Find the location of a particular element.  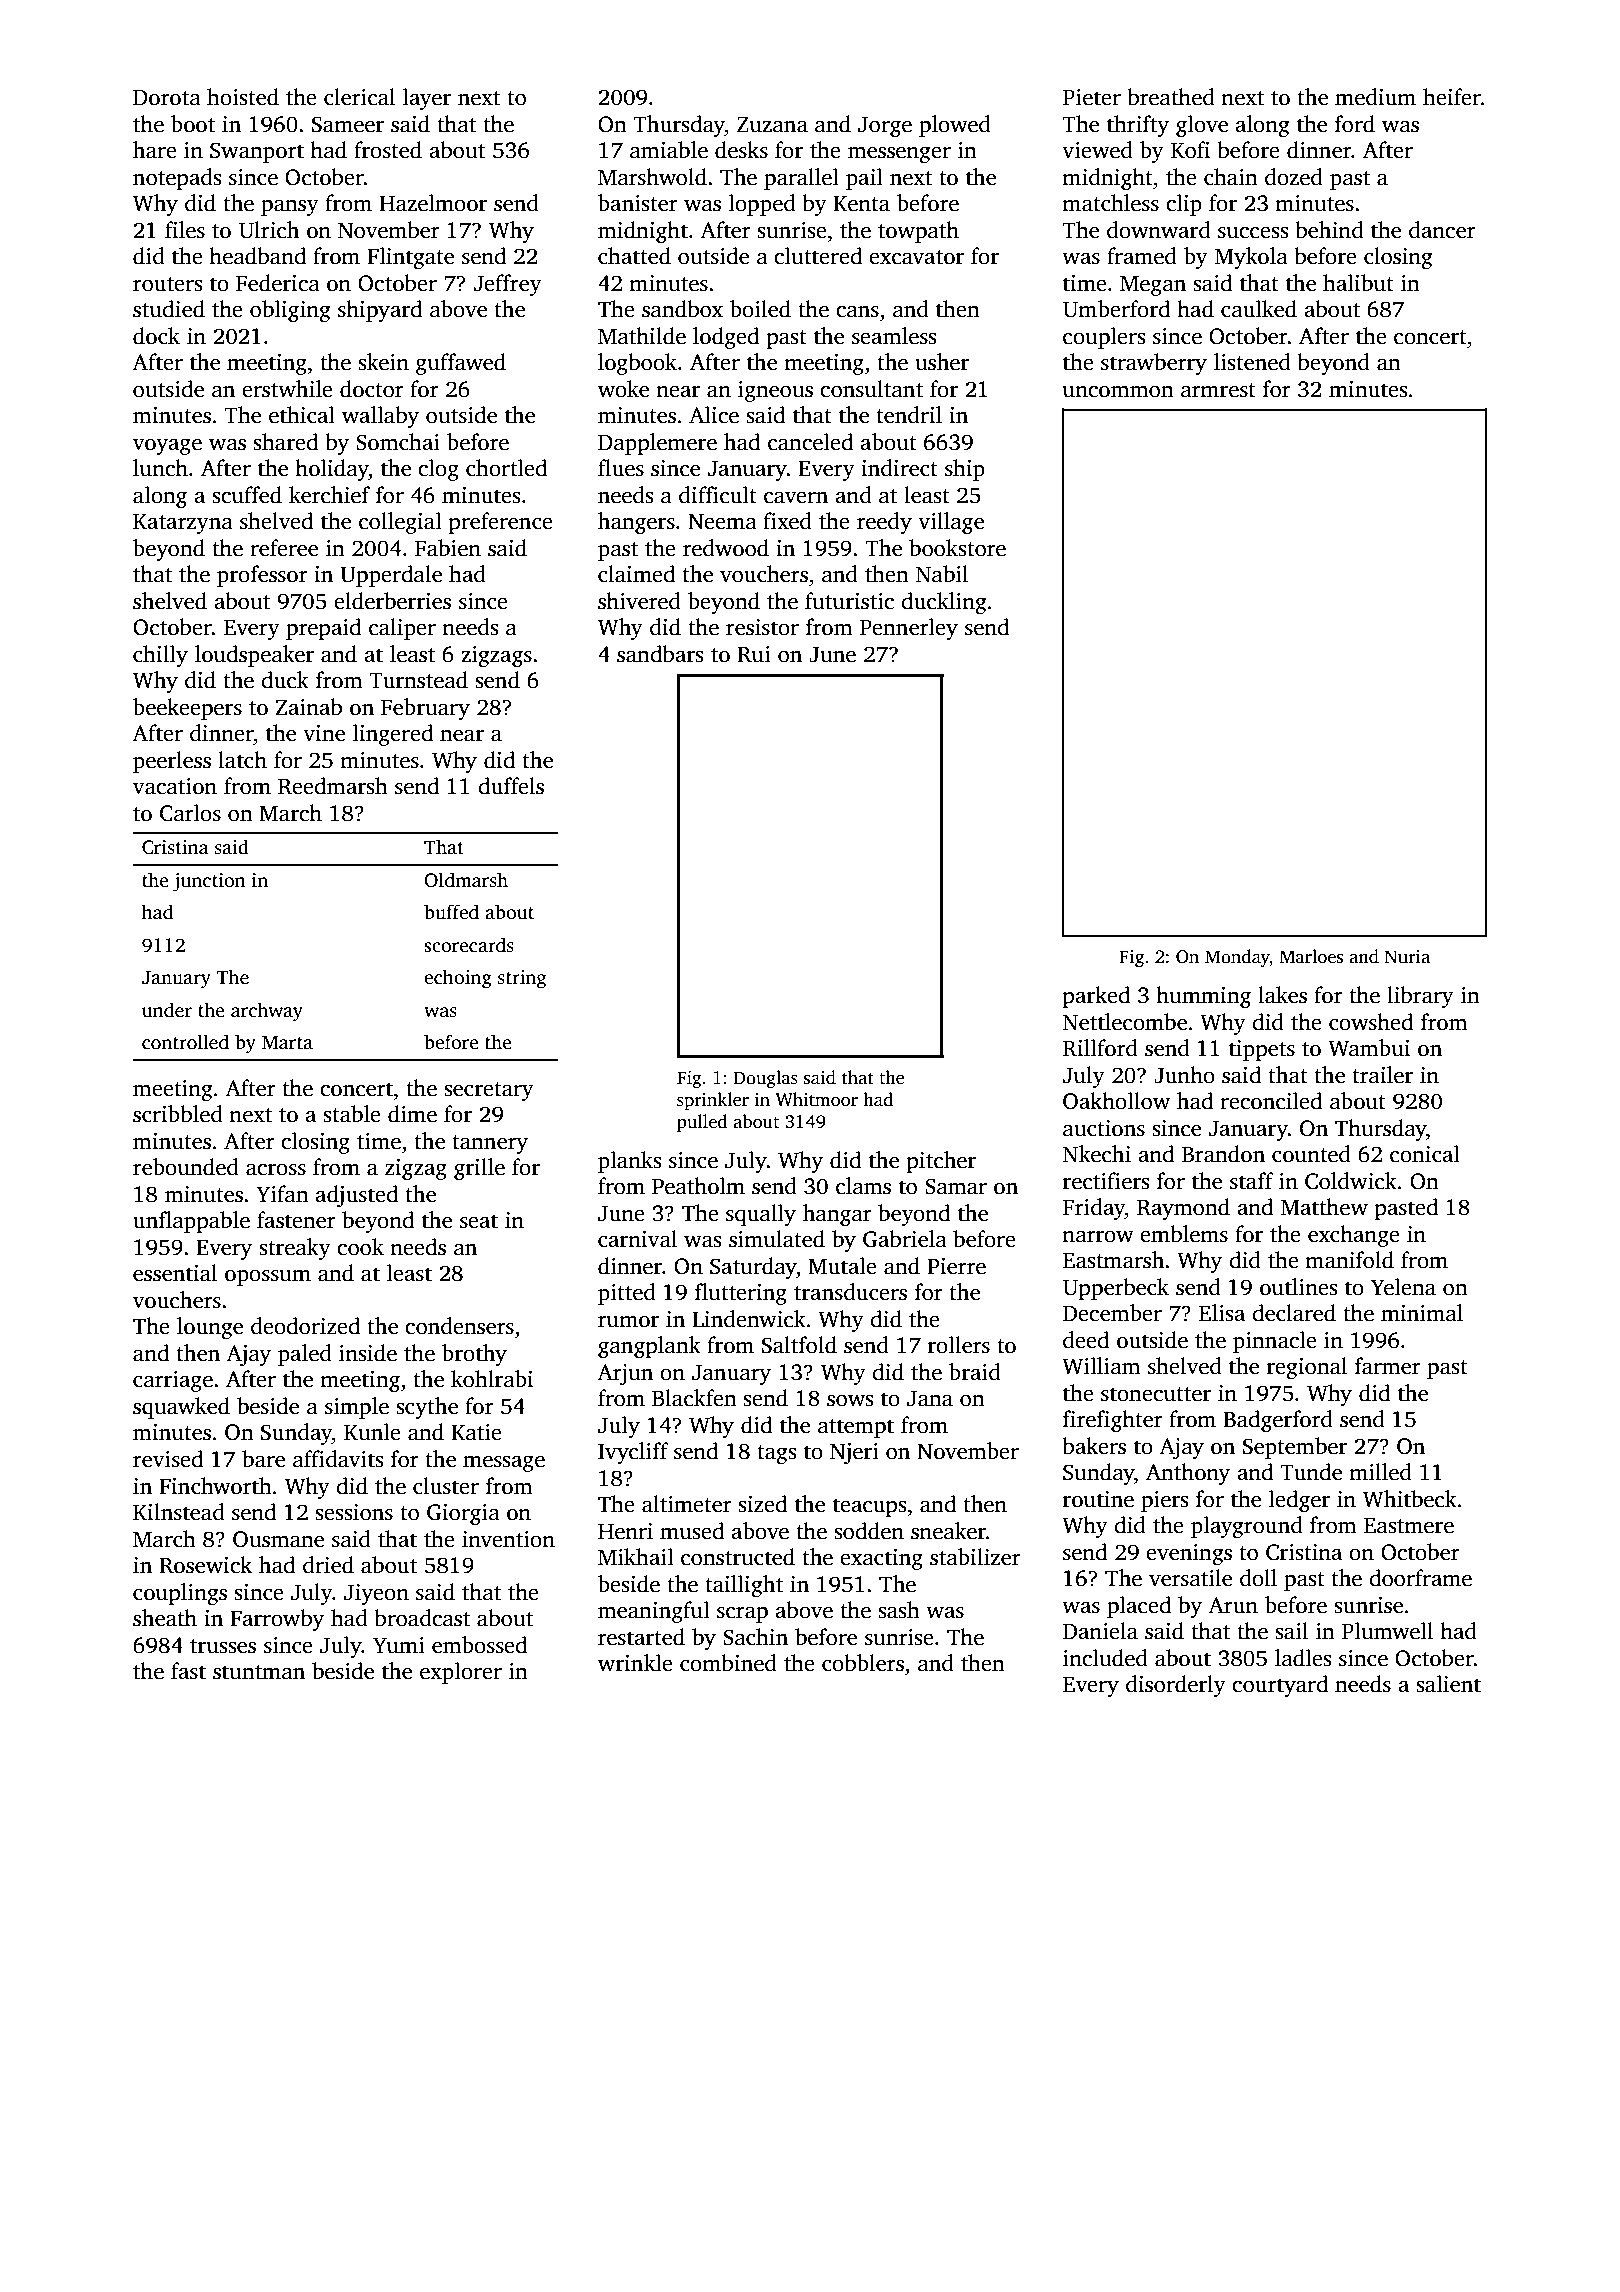

listened is located at coordinates (1252, 362).
